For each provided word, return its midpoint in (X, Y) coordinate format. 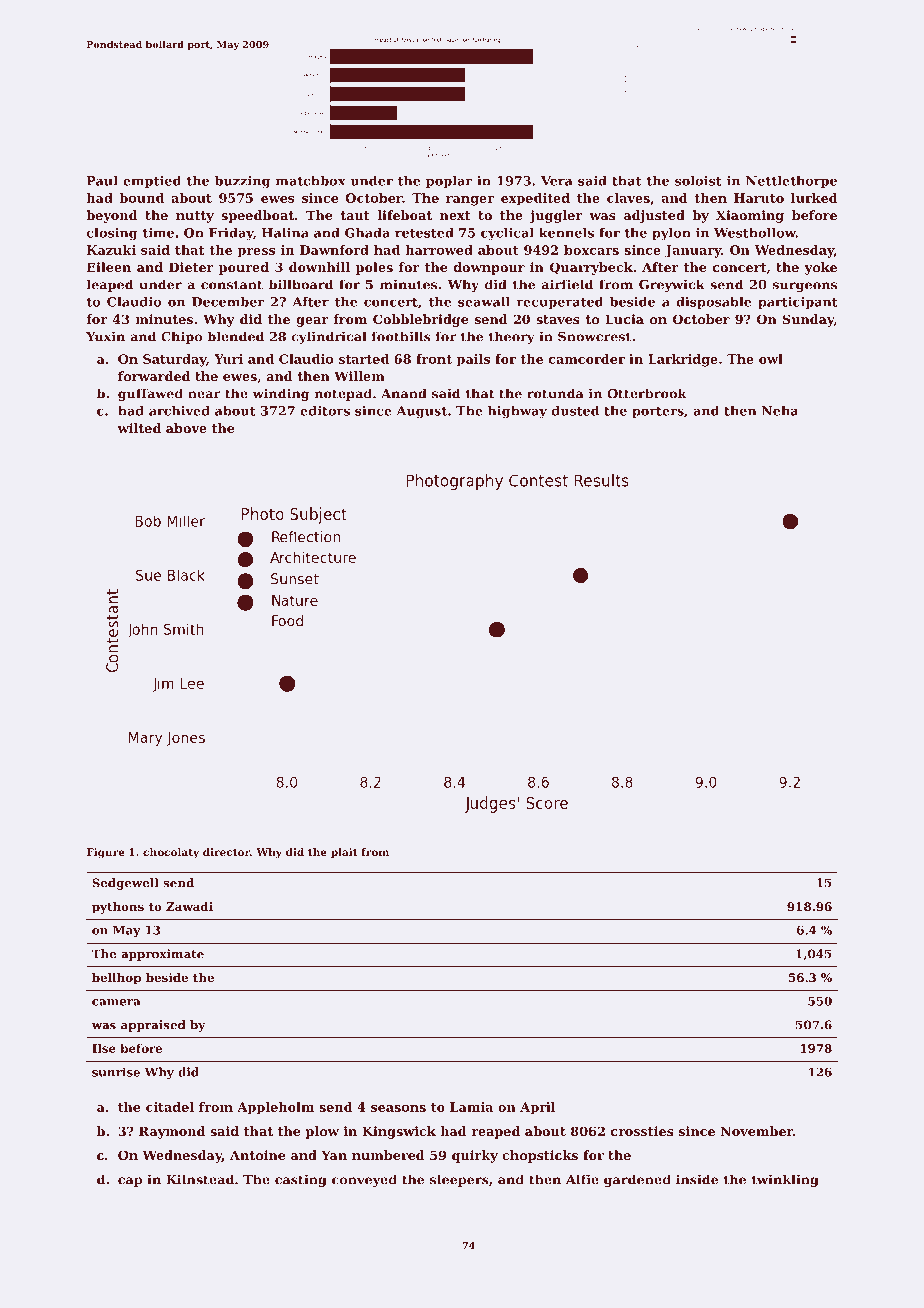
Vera (557, 181)
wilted (139, 428)
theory (512, 337)
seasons (398, 1108)
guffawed (150, 394)
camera (116, 1002)
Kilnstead (200, 1179)
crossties (642, 1131)
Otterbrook (647, 393)
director (226, 852)
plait (344, 853)
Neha (780, 411)
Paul (102, 181)
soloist (698, 181)
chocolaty (171, 853)
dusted (575, 411)
